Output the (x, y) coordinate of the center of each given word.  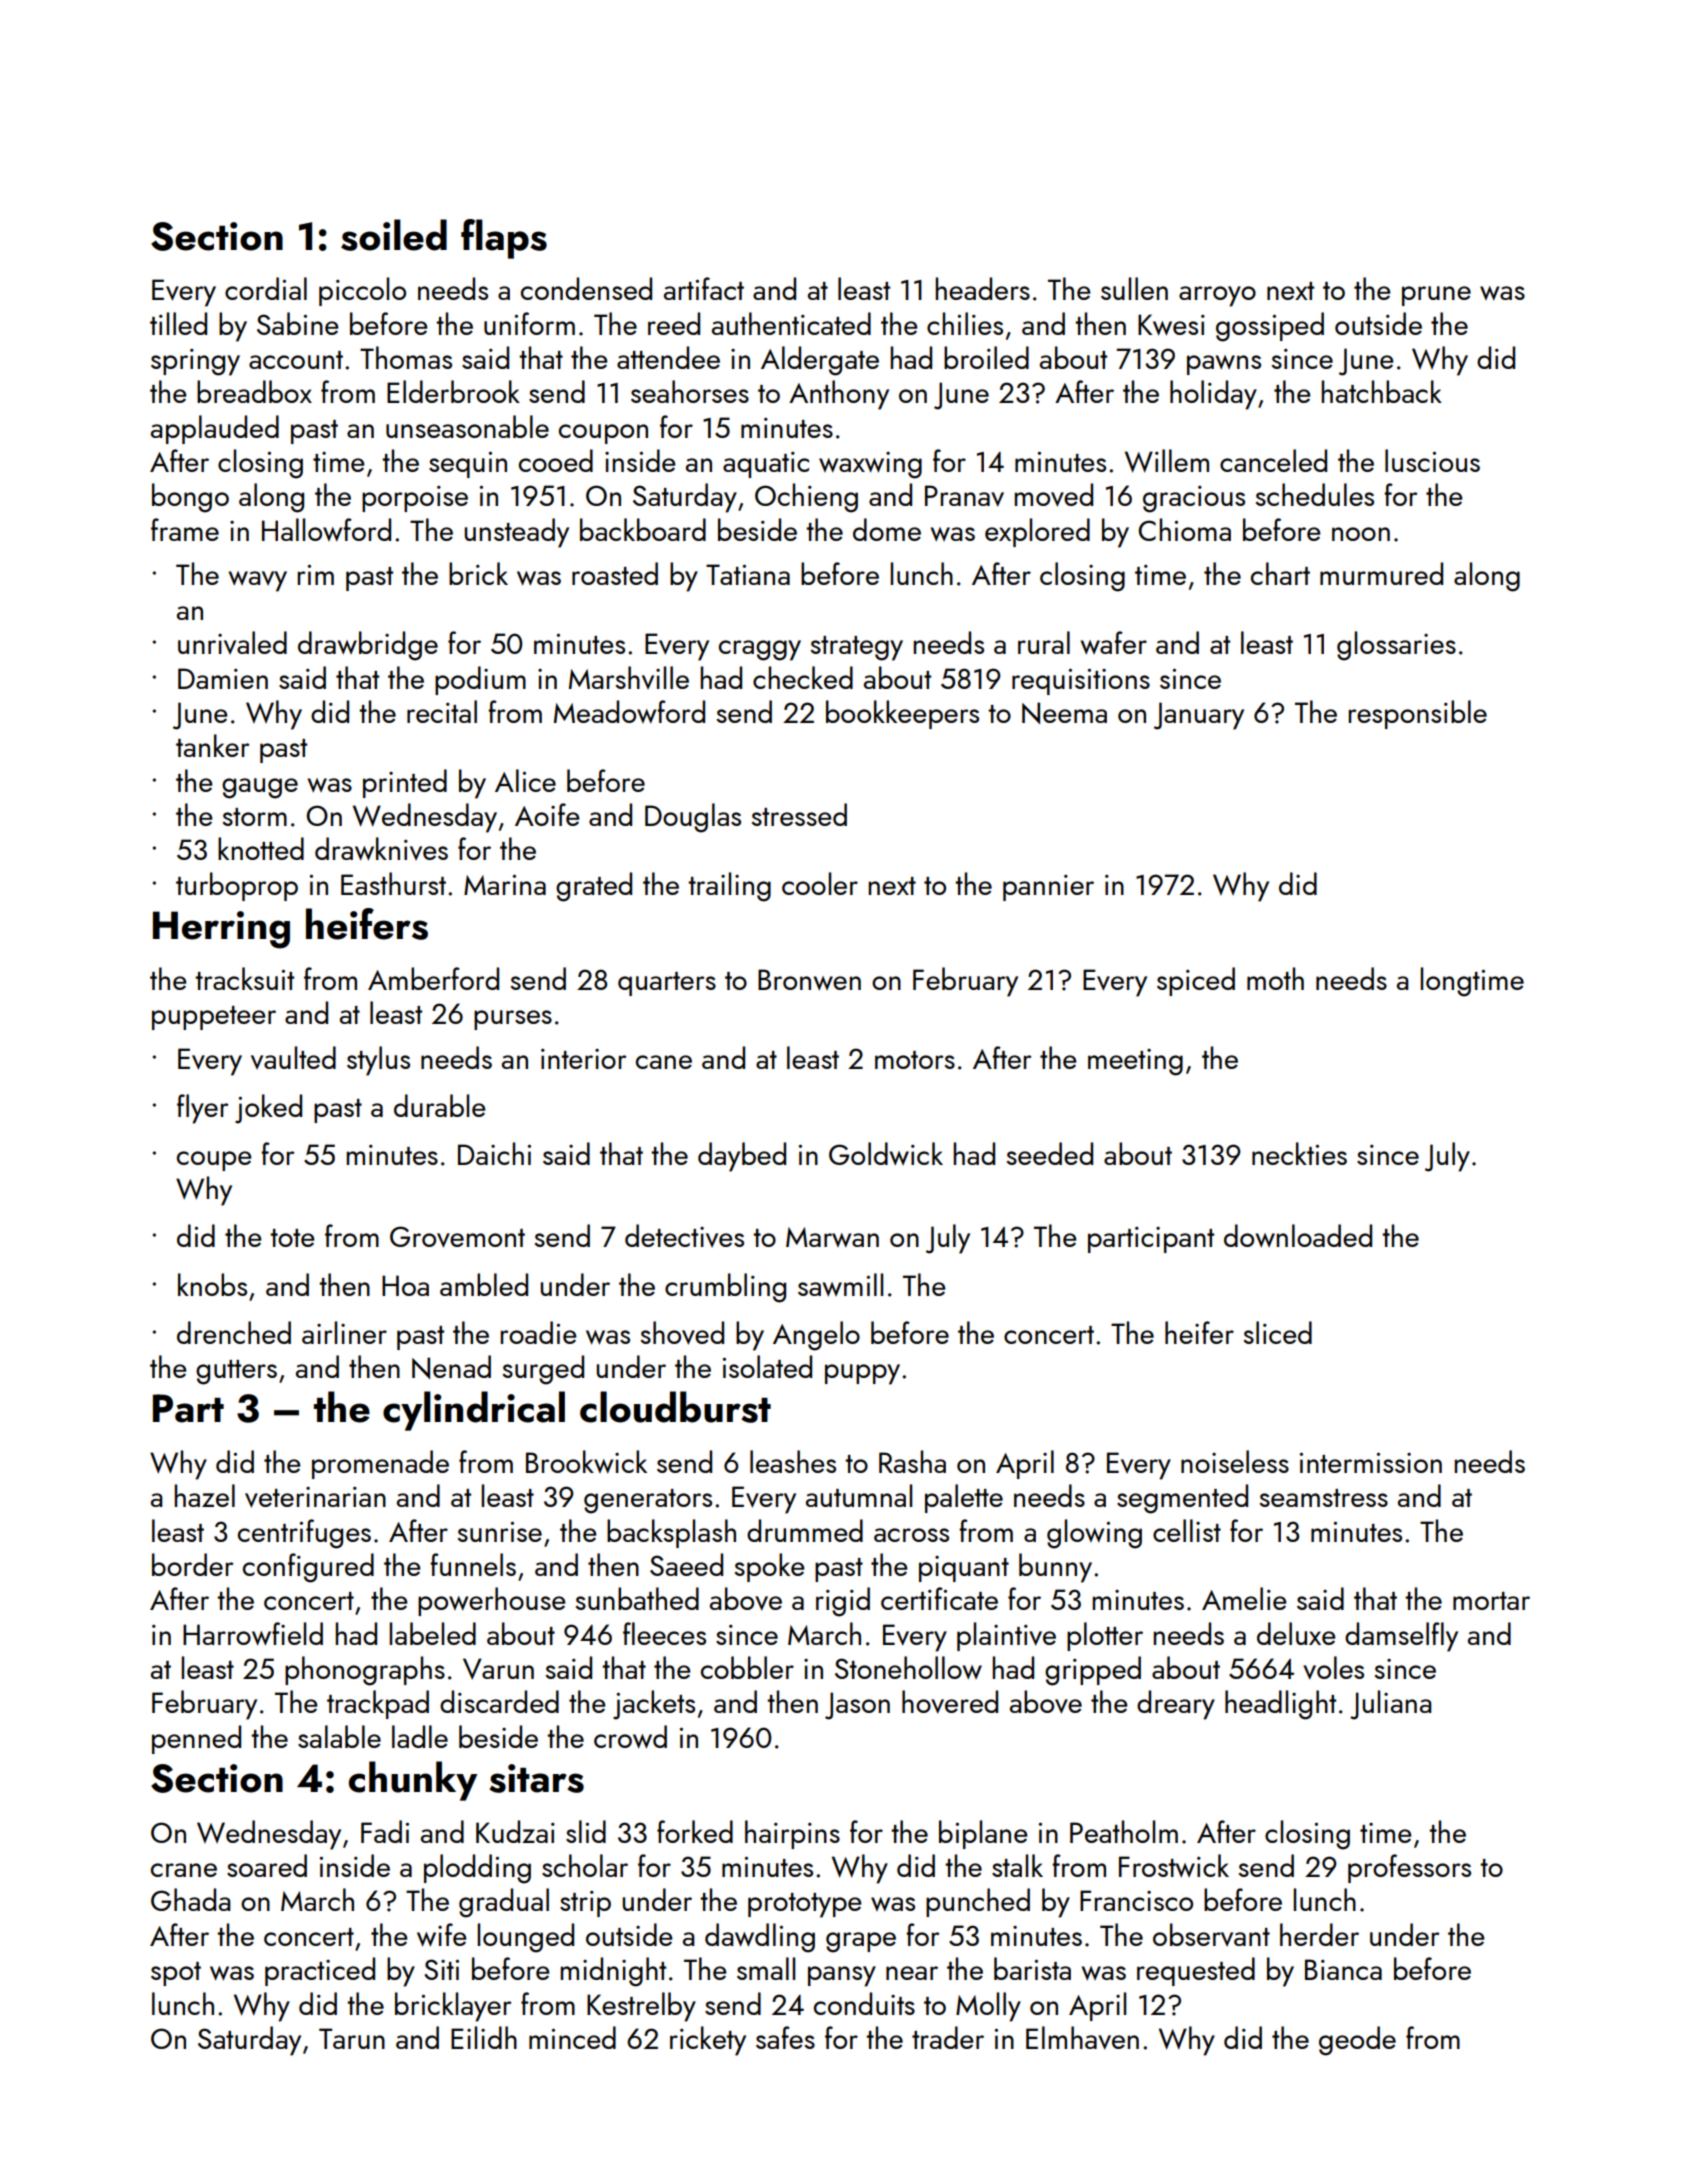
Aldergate (820, 361)
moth (1275, 978)
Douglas (693, 818)
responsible (1417, 714)
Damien (223, 678)
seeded (1049, 1153)
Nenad (451, 1367)
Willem (1167, 461)
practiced (320, 1971)
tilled (178, 323)
